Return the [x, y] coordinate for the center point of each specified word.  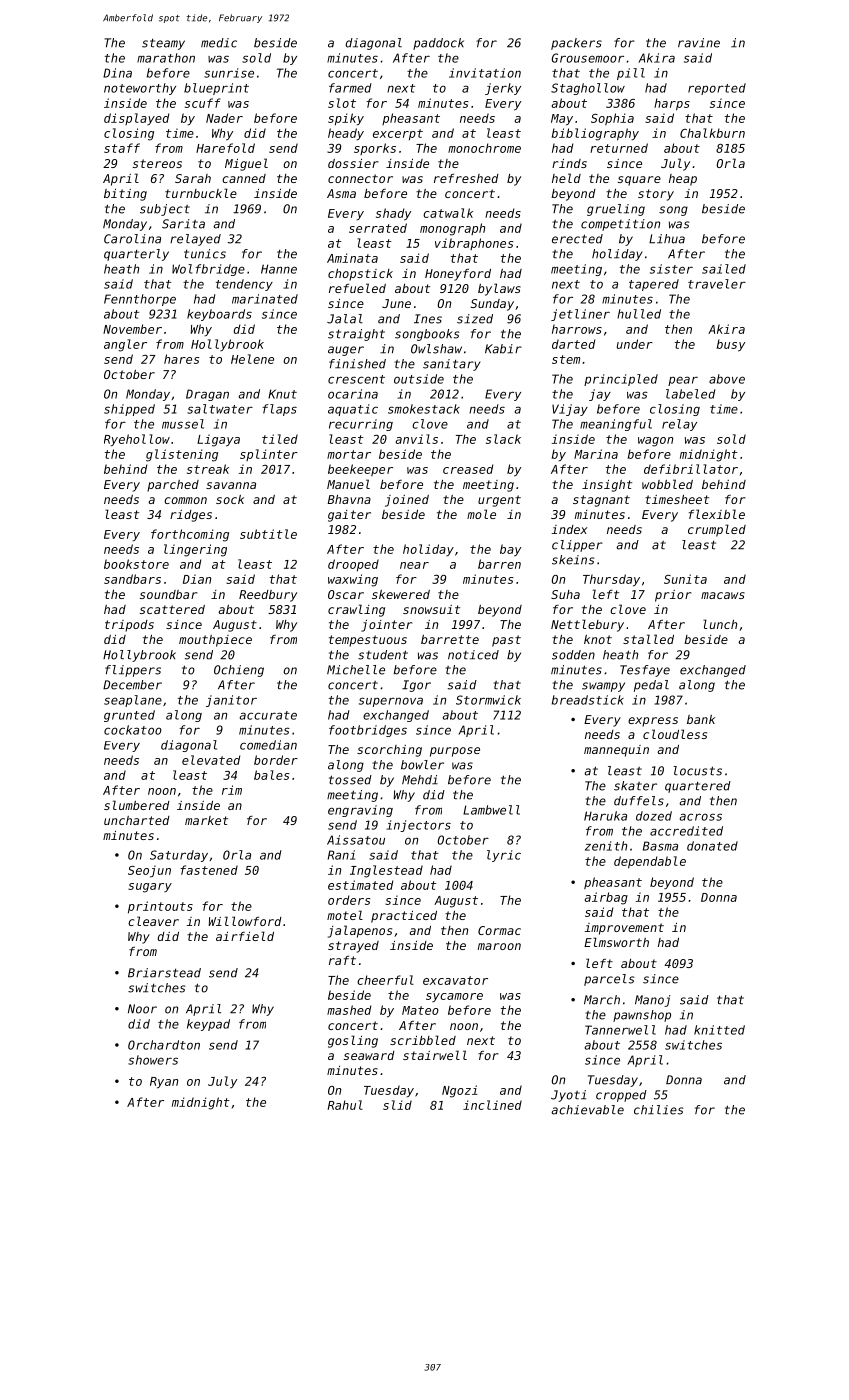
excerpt [398, 134]
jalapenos [360, 931]
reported [717, 89]
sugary [150, 888]
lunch [720, 624]
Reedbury [268, 596]
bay [510, 550]
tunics [205, 254]
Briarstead [164, 973]
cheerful [385, 980]
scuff [203, 103]
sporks [375, 149]
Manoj [652, 1001]
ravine [699, 43]
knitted [719, 1030]
